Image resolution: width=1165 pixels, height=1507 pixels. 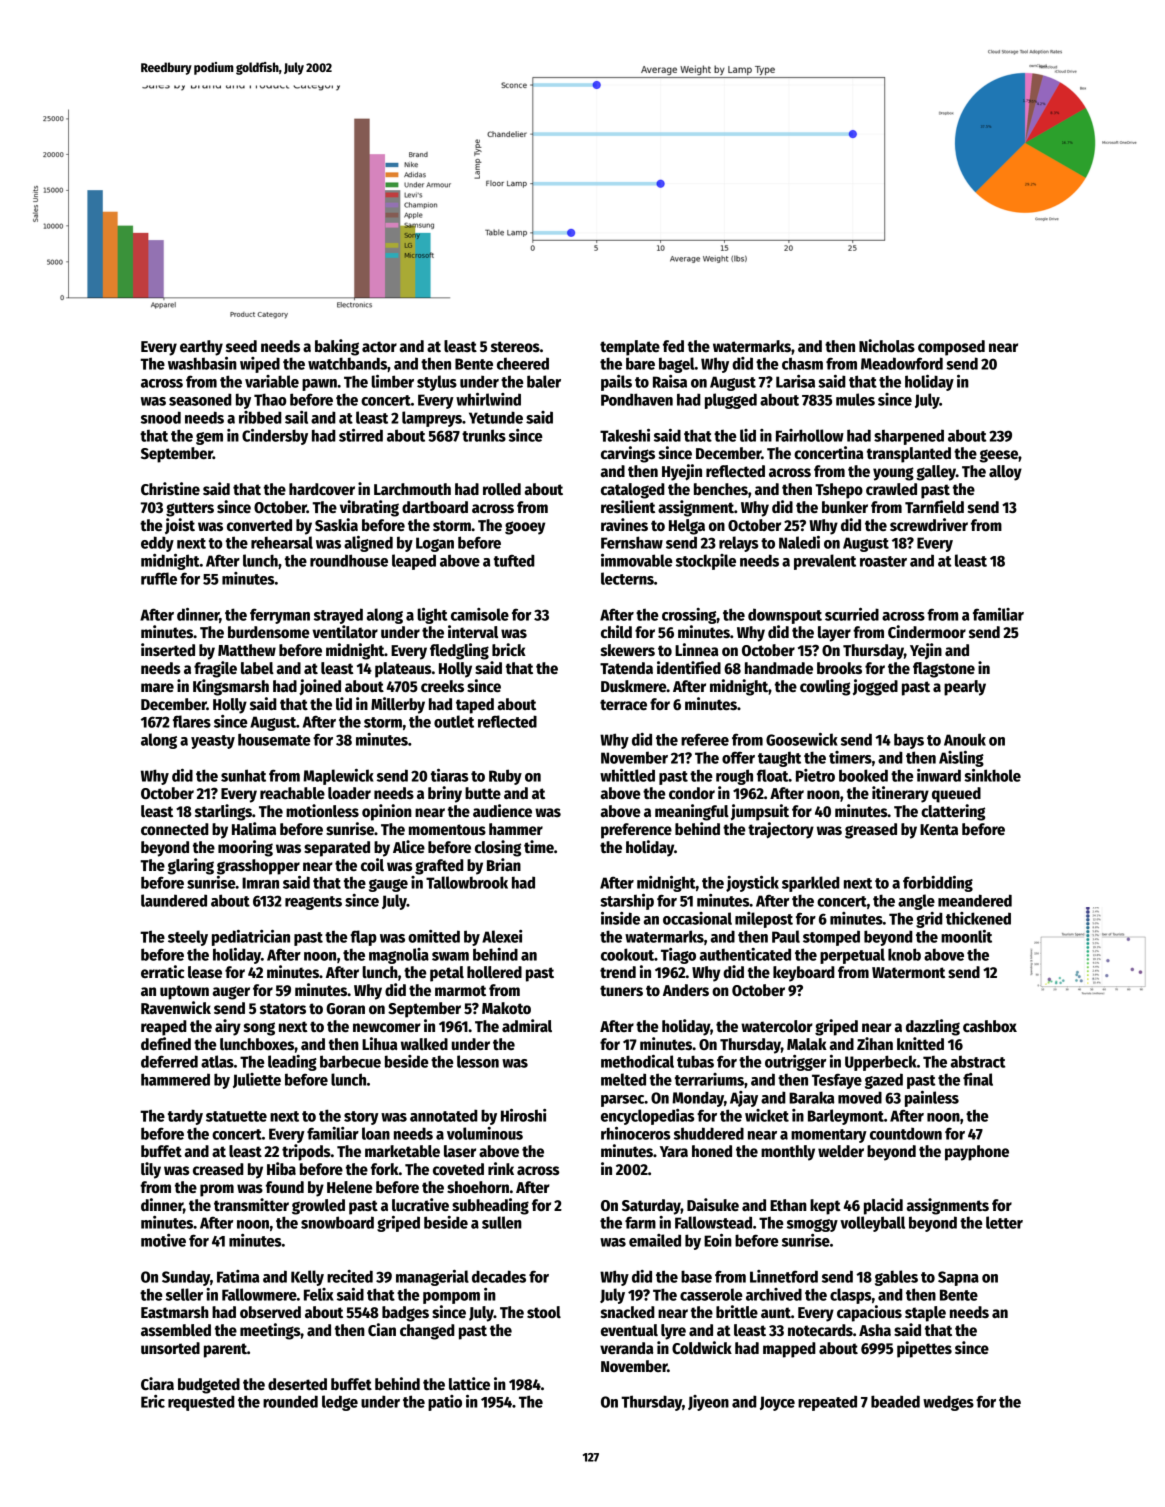 I want to click on Fairhollow, so click(x=810, y=435).
